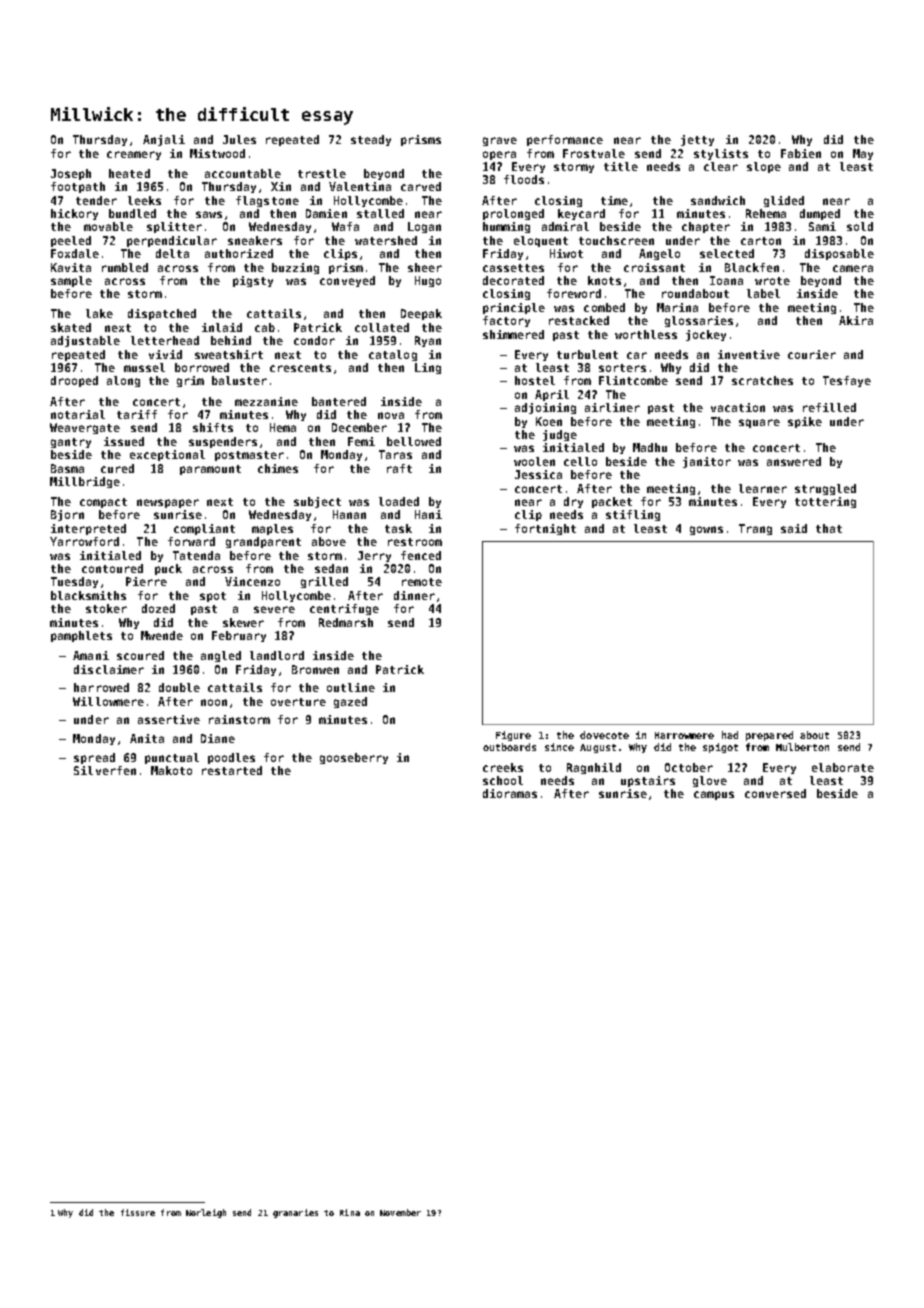 The height and width of the screenshot is (1308, 924). I want to click on forward, so click(191, 541).
